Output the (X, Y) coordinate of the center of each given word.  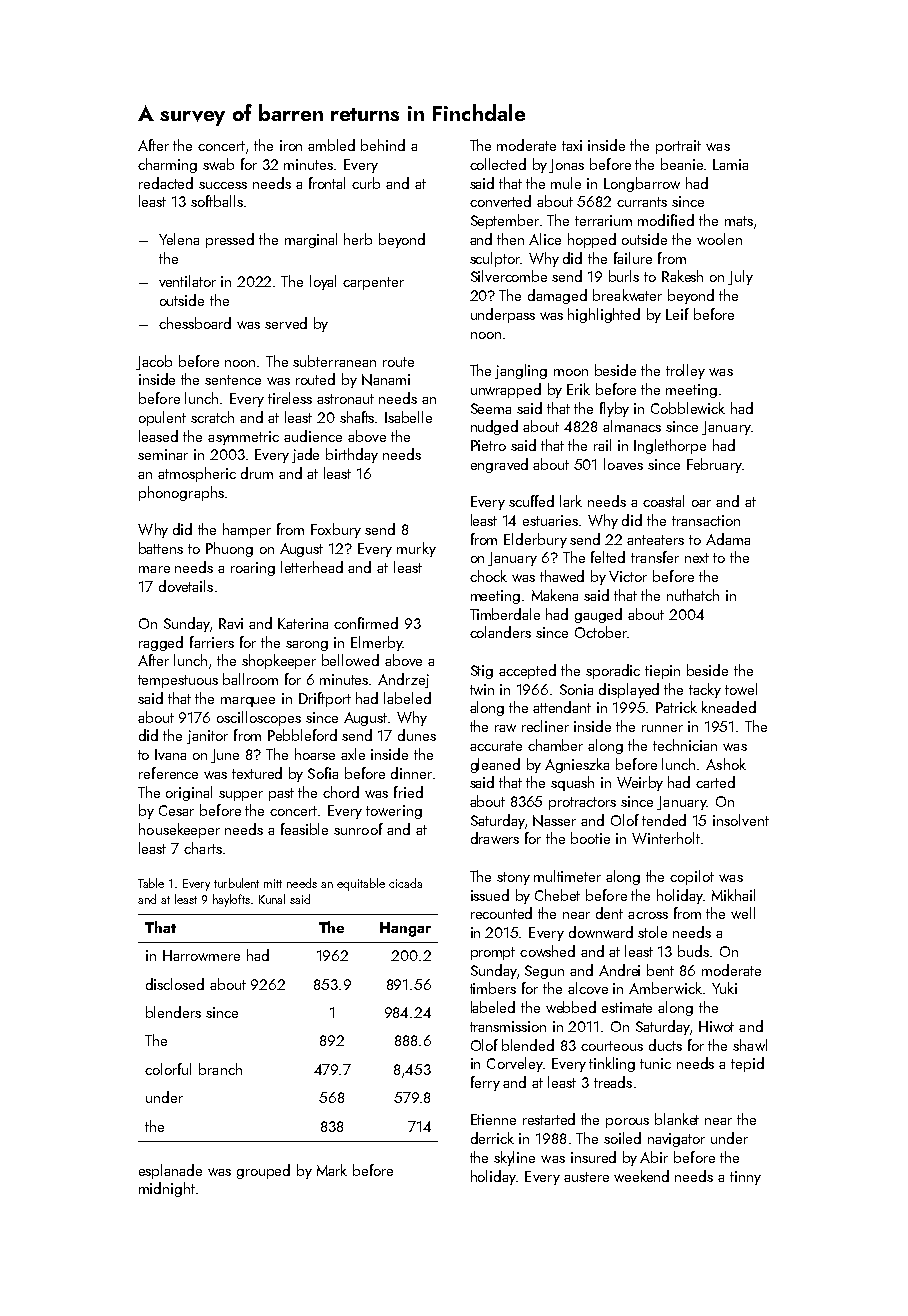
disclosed (175, 984)
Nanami (386, 380)
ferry (485, 1083)
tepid (747, 1064)
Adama (728, 539)
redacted (166, 183)
